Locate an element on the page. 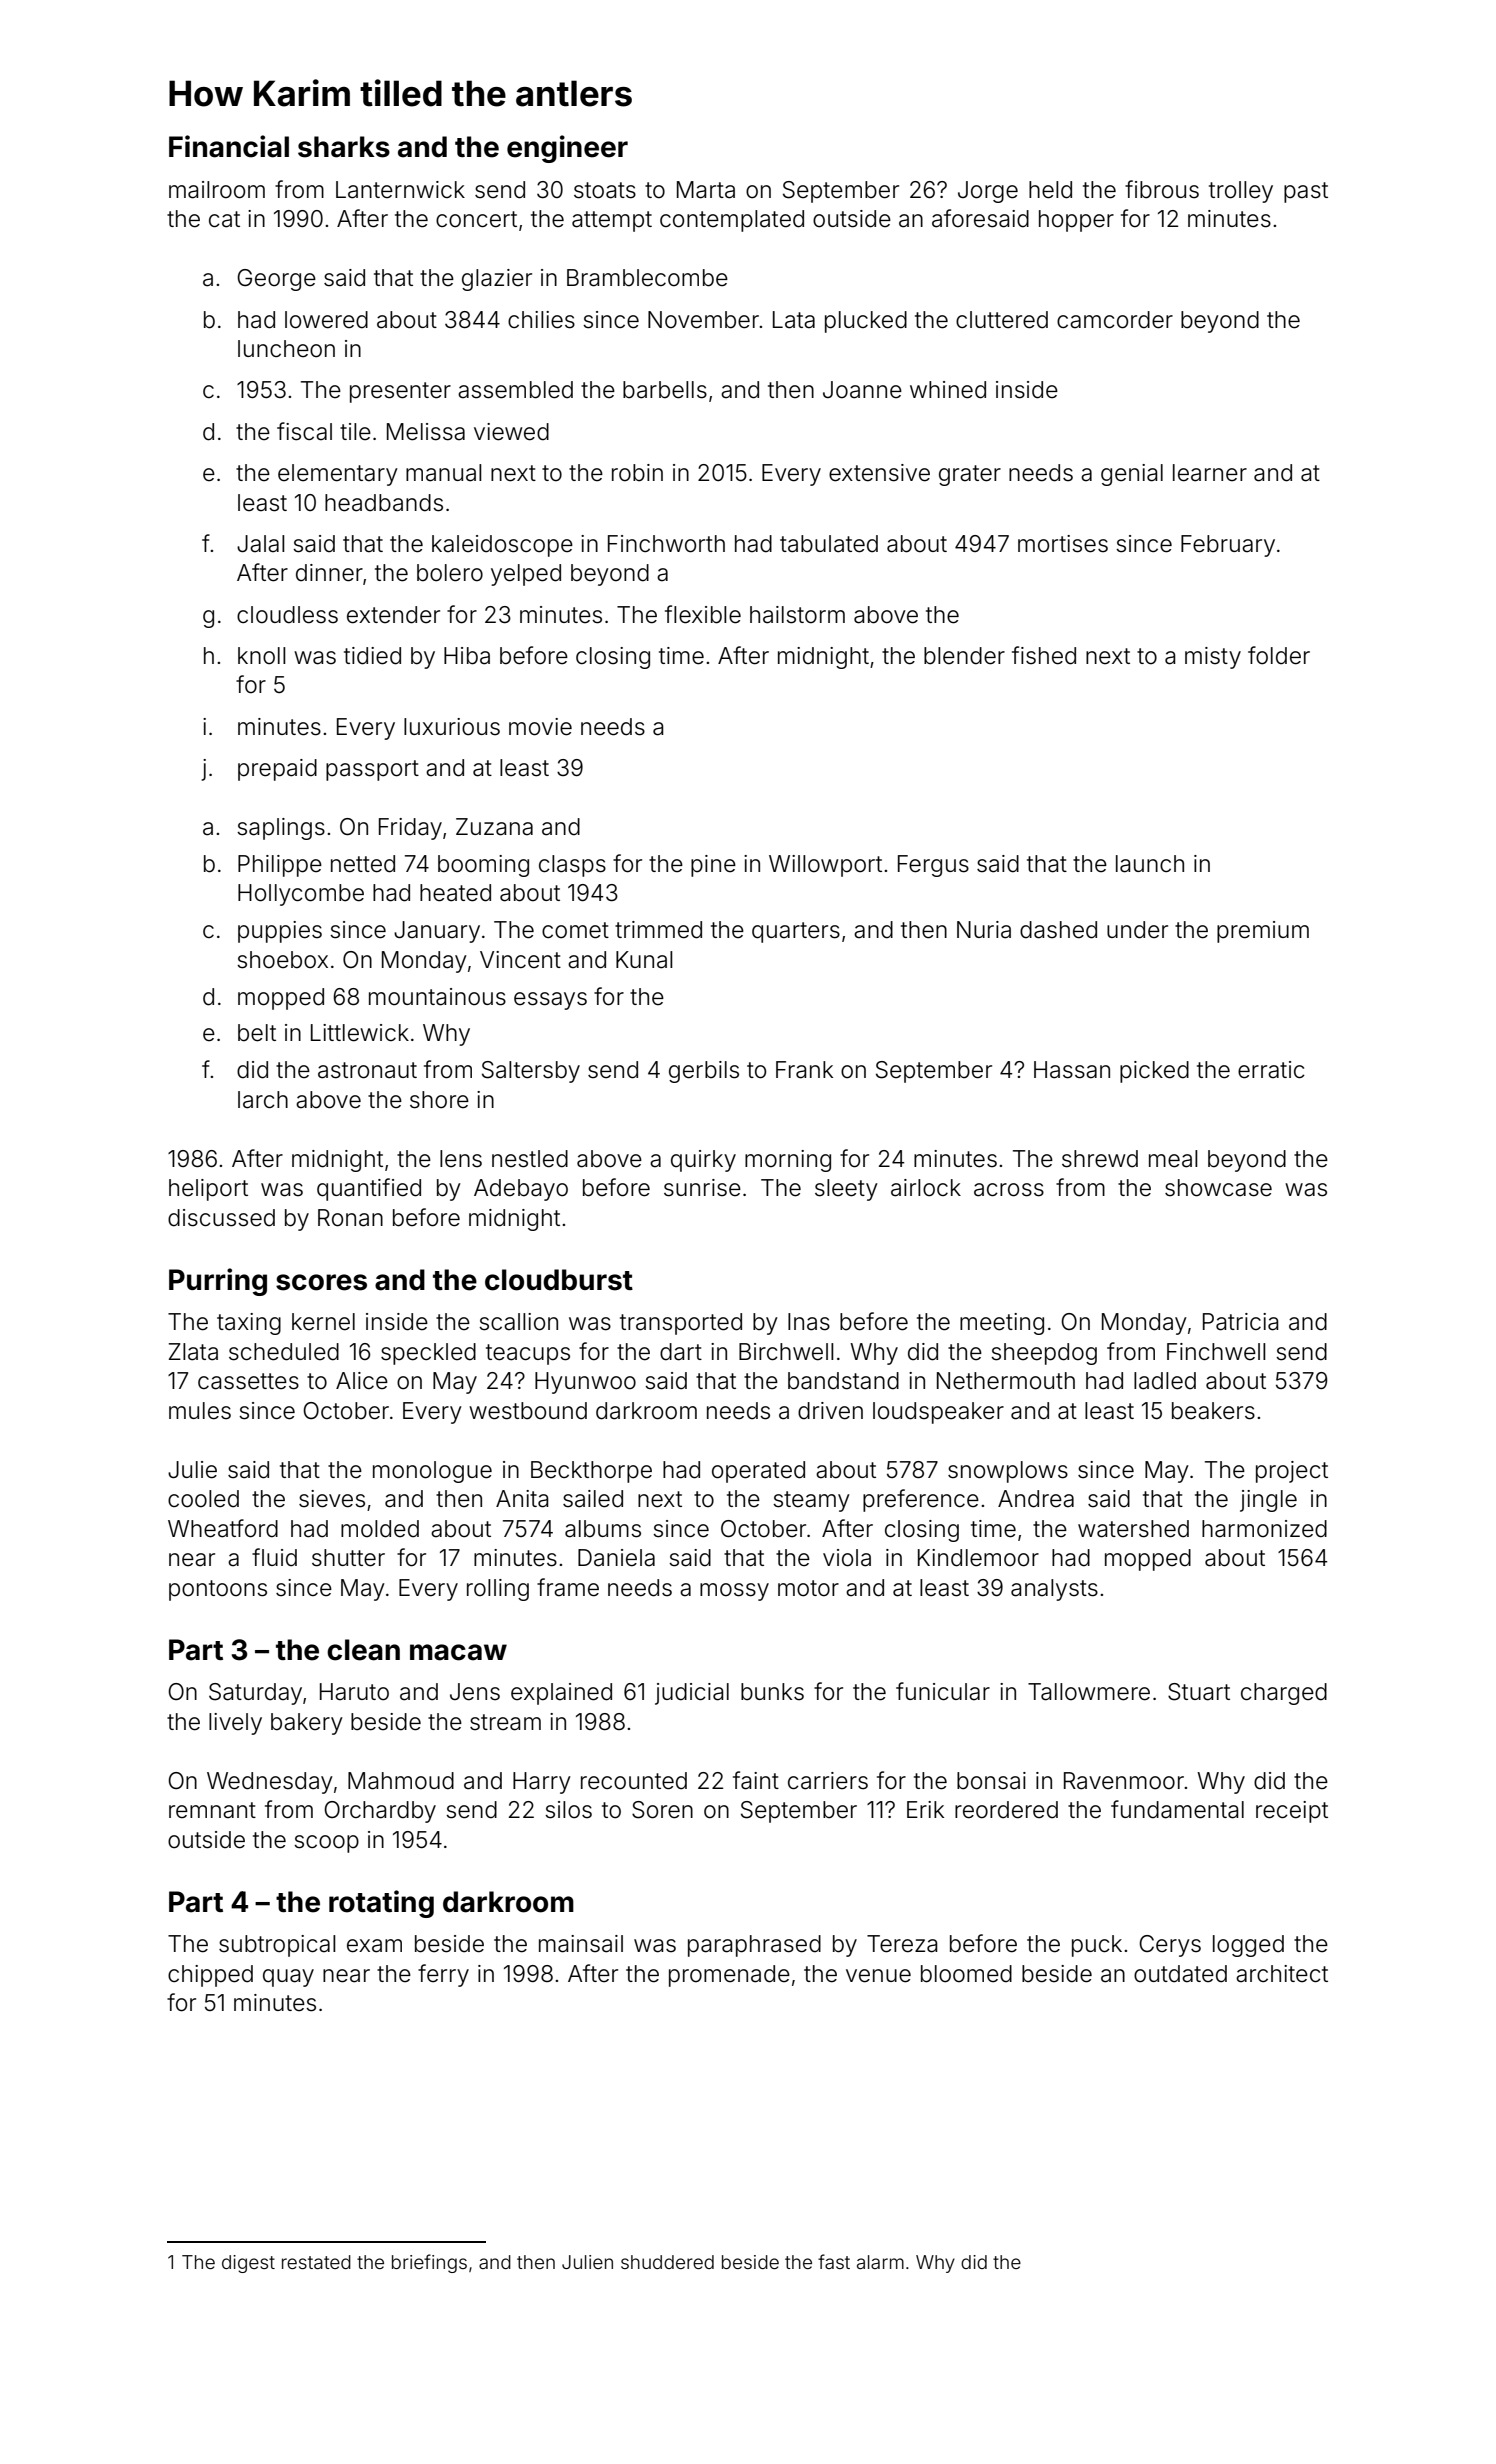 This document has height=2464, width=1496. alarm is located at coordinates (880, 2262).
